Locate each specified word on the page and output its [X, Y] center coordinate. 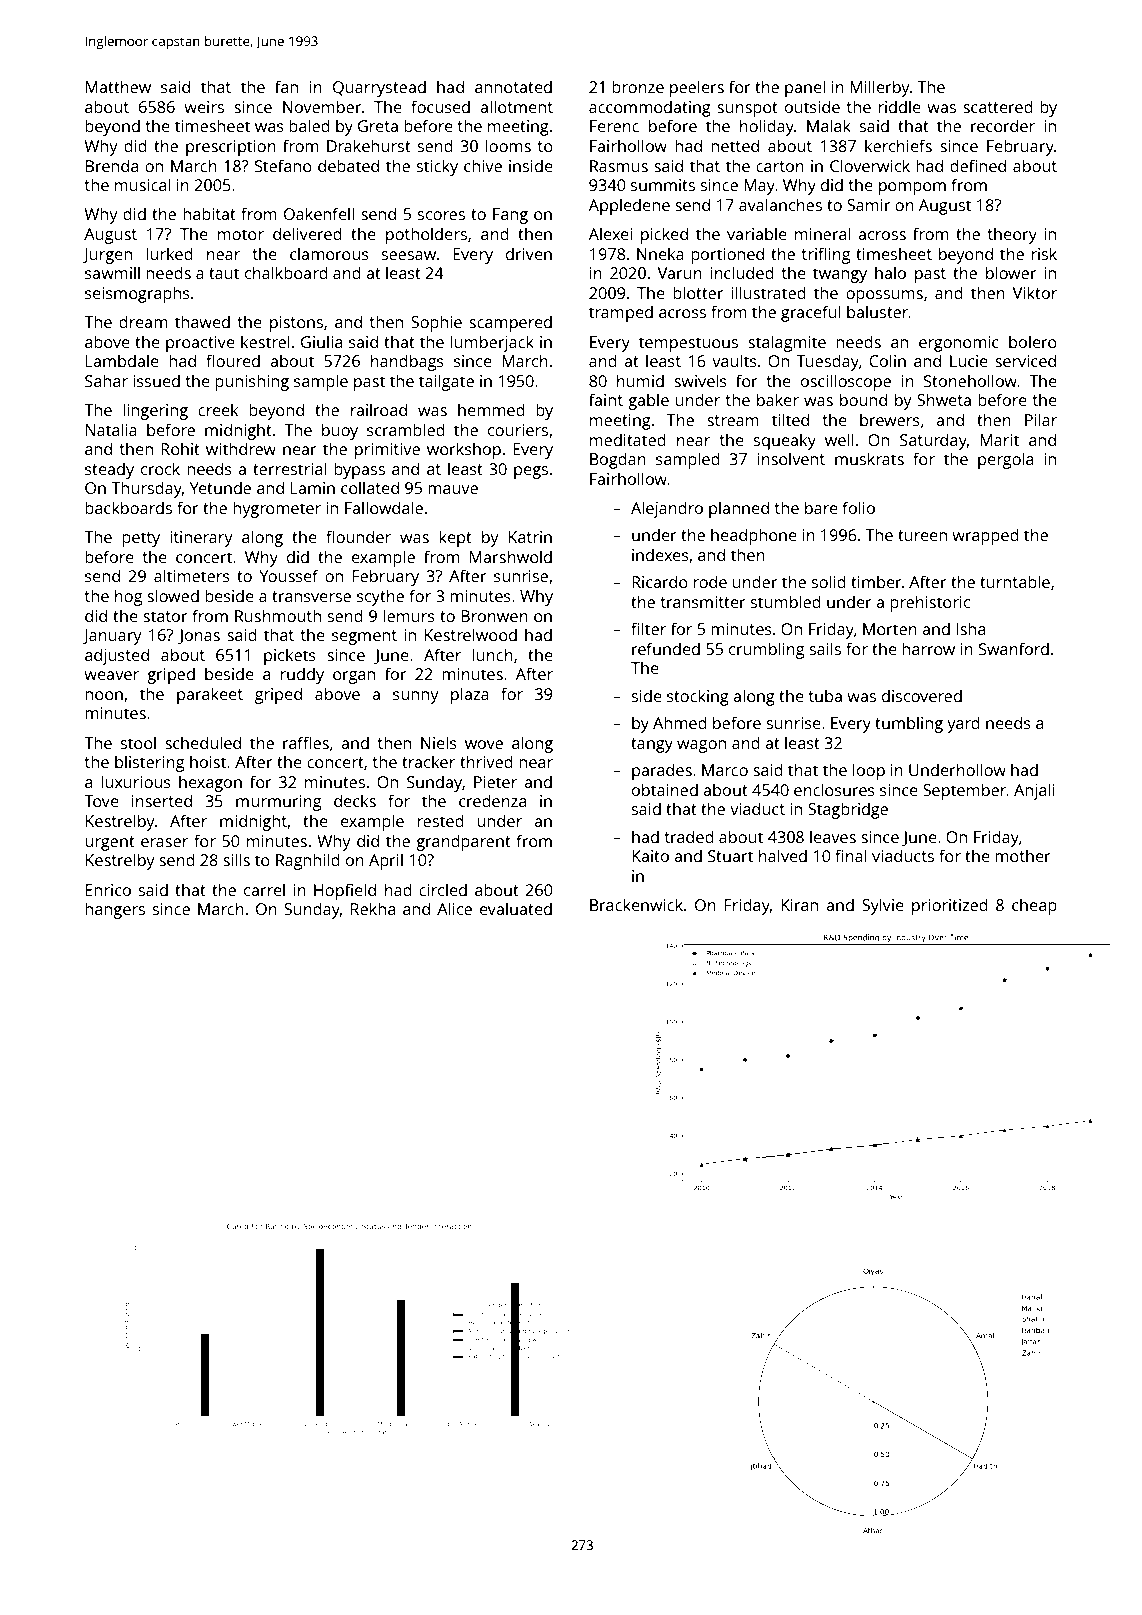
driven [529, 253]
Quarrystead [379, 88]
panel [805, 88]
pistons [296, 324]
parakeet [210, 695]
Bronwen [494, 616]
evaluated [516, 908]
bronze [638, 86]
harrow [928, 648]
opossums [884, 296]
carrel [264, 889]
